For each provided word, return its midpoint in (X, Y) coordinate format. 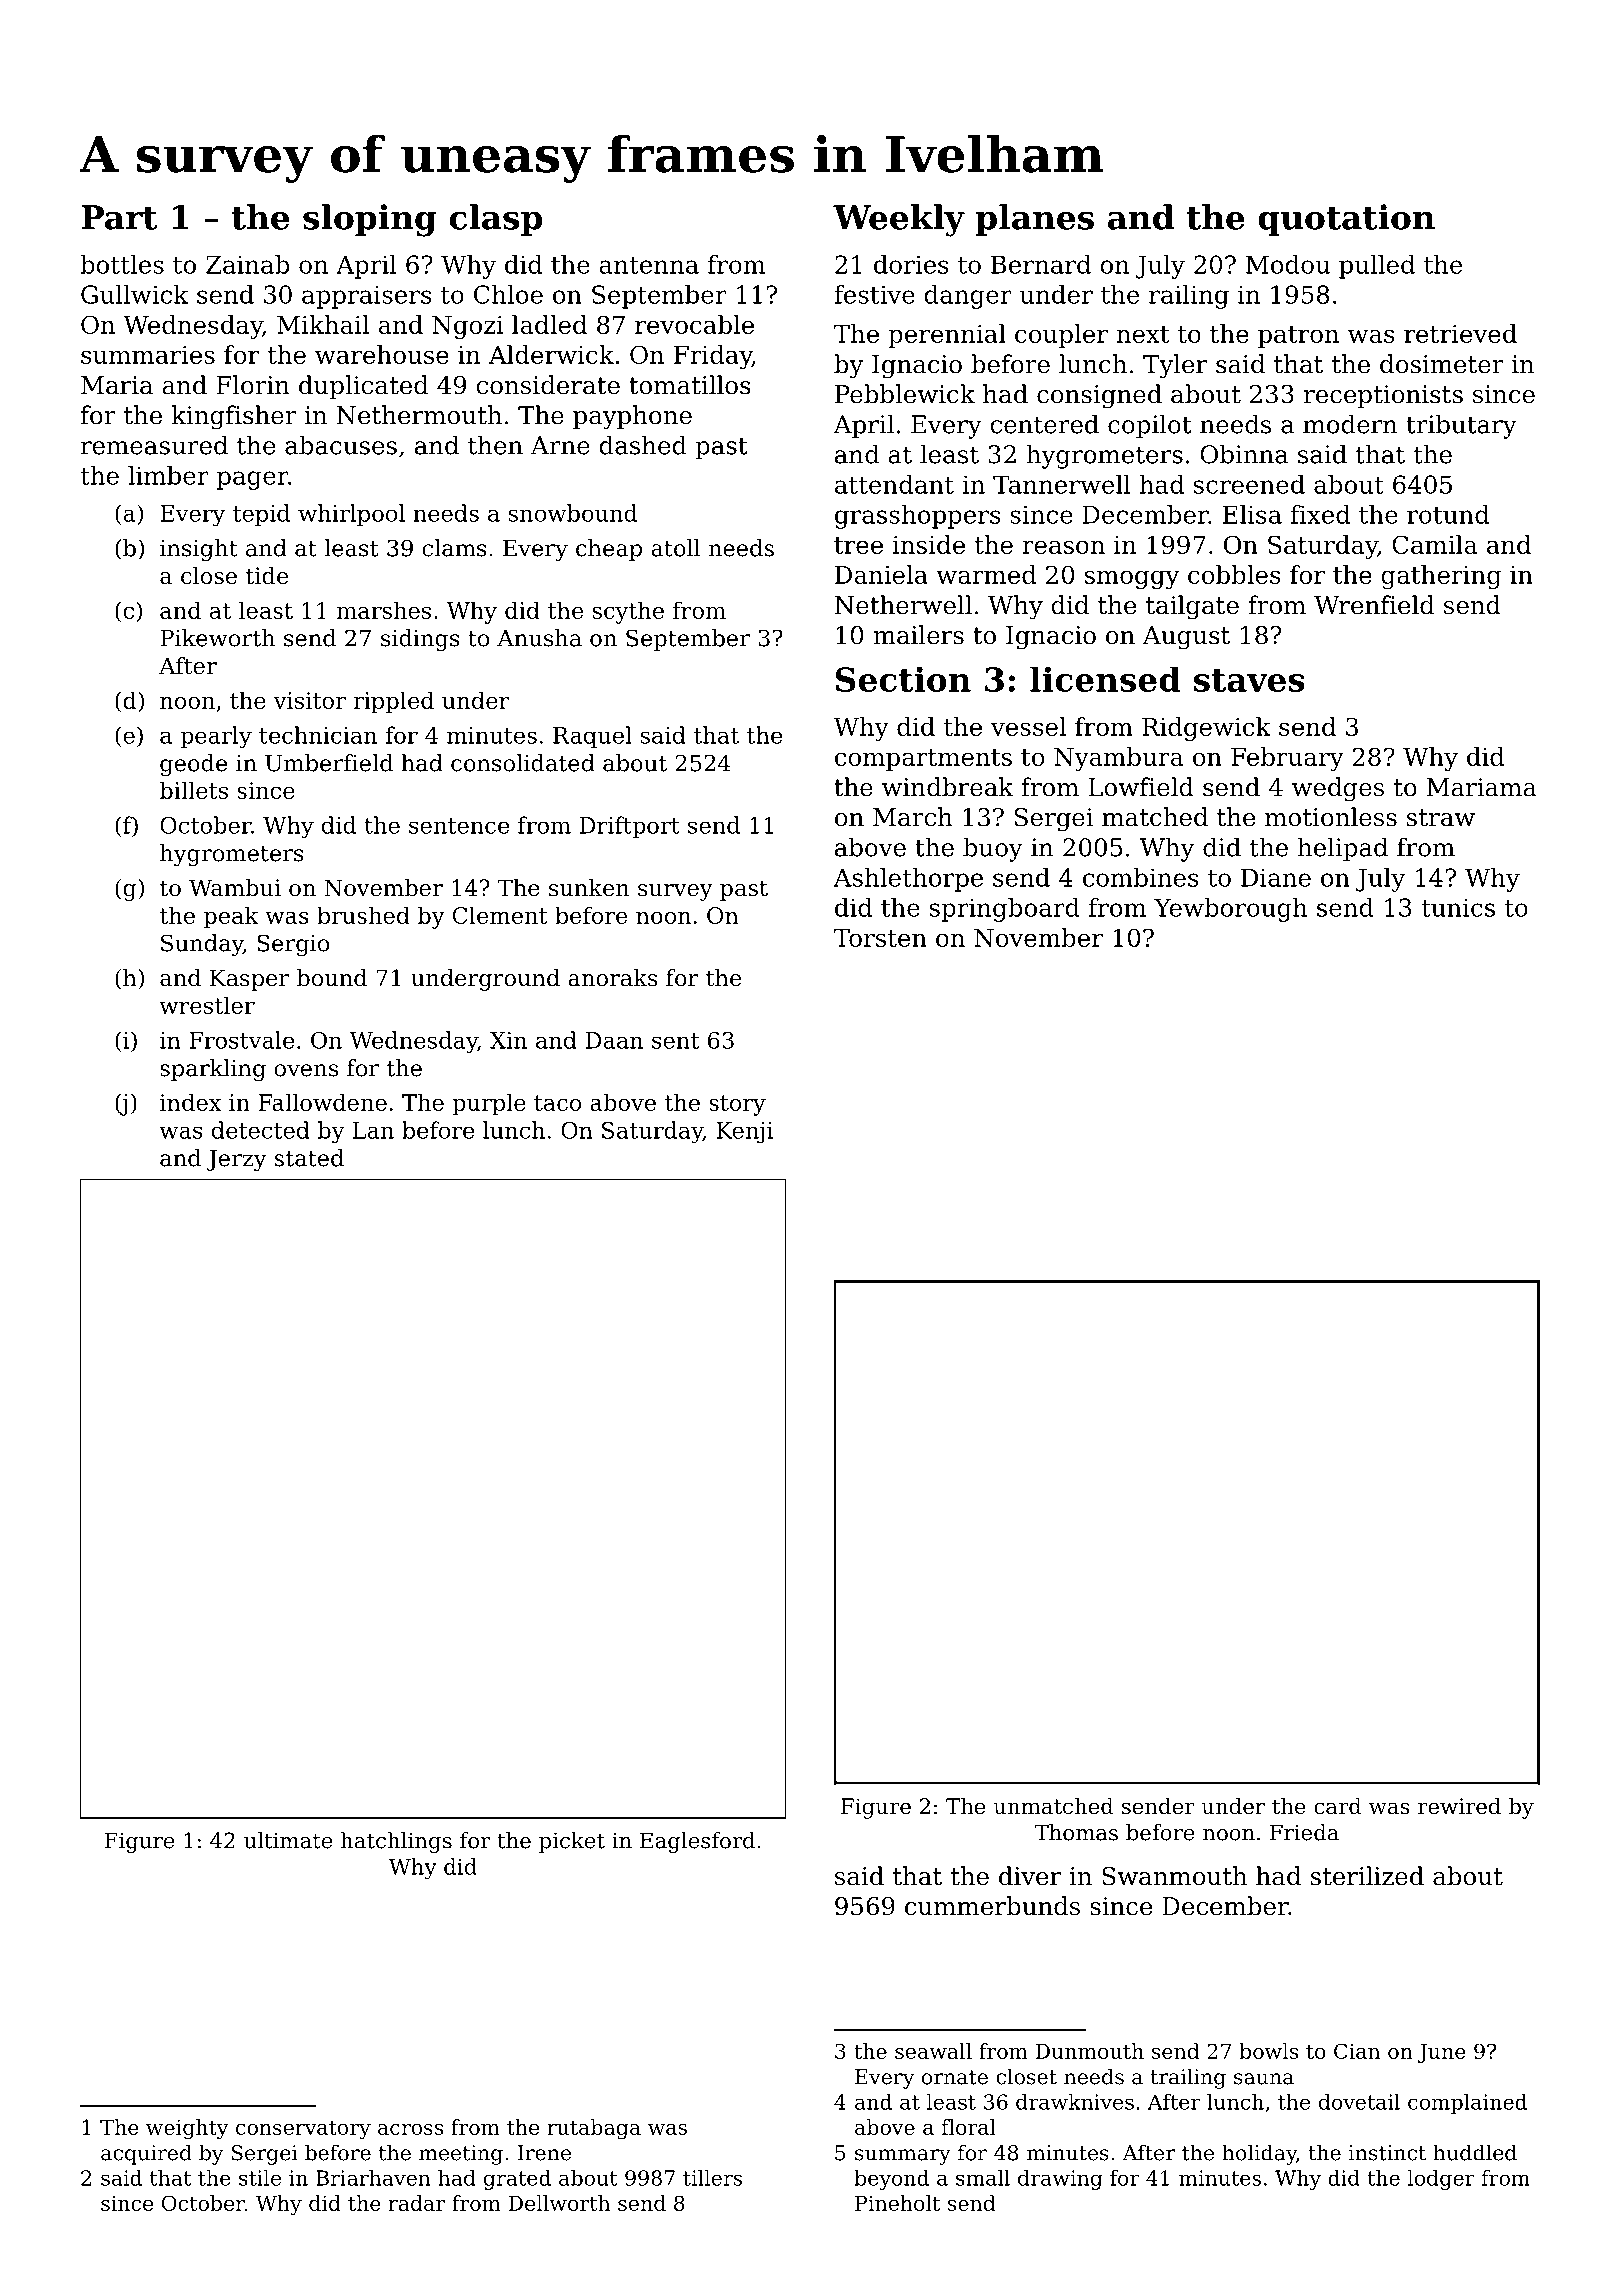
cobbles (1234, 574)
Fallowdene (323, 1102)
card (1338, 1806)
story (737, 1105)
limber (168, 475)
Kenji (744, 1133)
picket (572, 1842)
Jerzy (237, 1160)
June (1442, 2053)
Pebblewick (905, 394)
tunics (1458, 907)
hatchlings (396, 1842)
